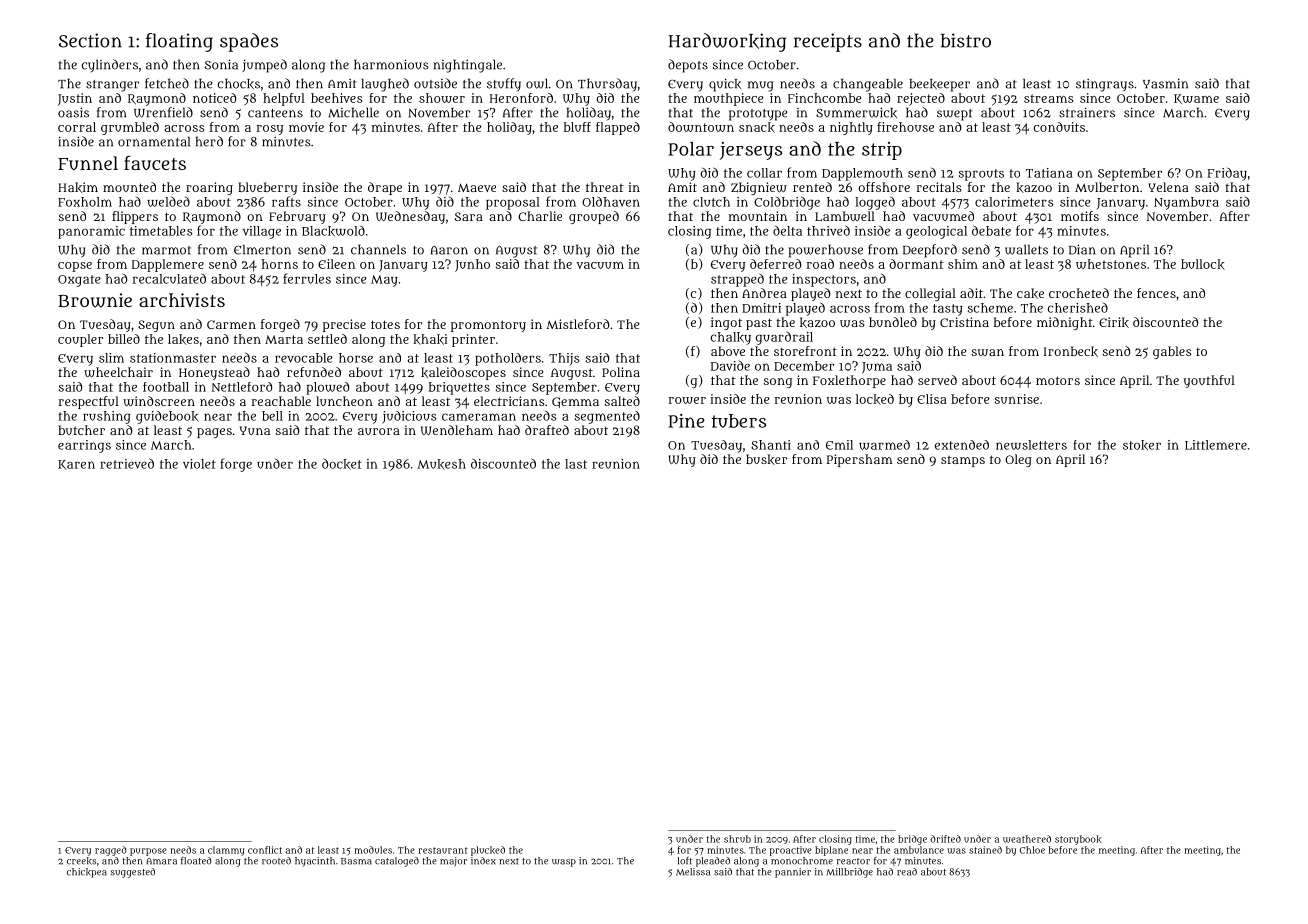 This screenshot has height=924, width=1308. Describe the element at coordinates (179, 42) in the screenshot. I see `floating` at that location.
